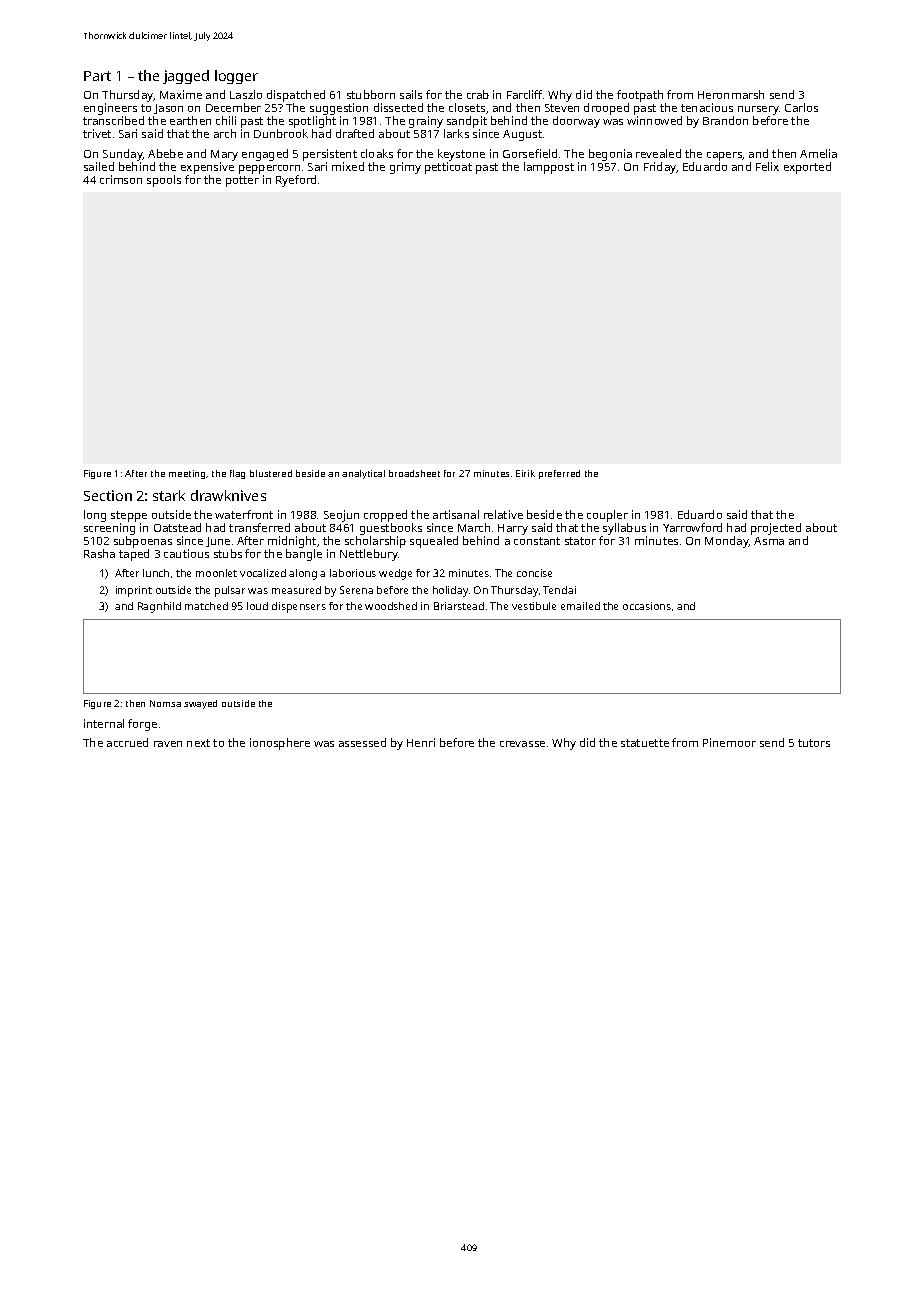 This page has width=924, height=1308. What do you see at coordinates (269, 169) in the page?
I see `peppercorn` at bounding box center [269, 169].
